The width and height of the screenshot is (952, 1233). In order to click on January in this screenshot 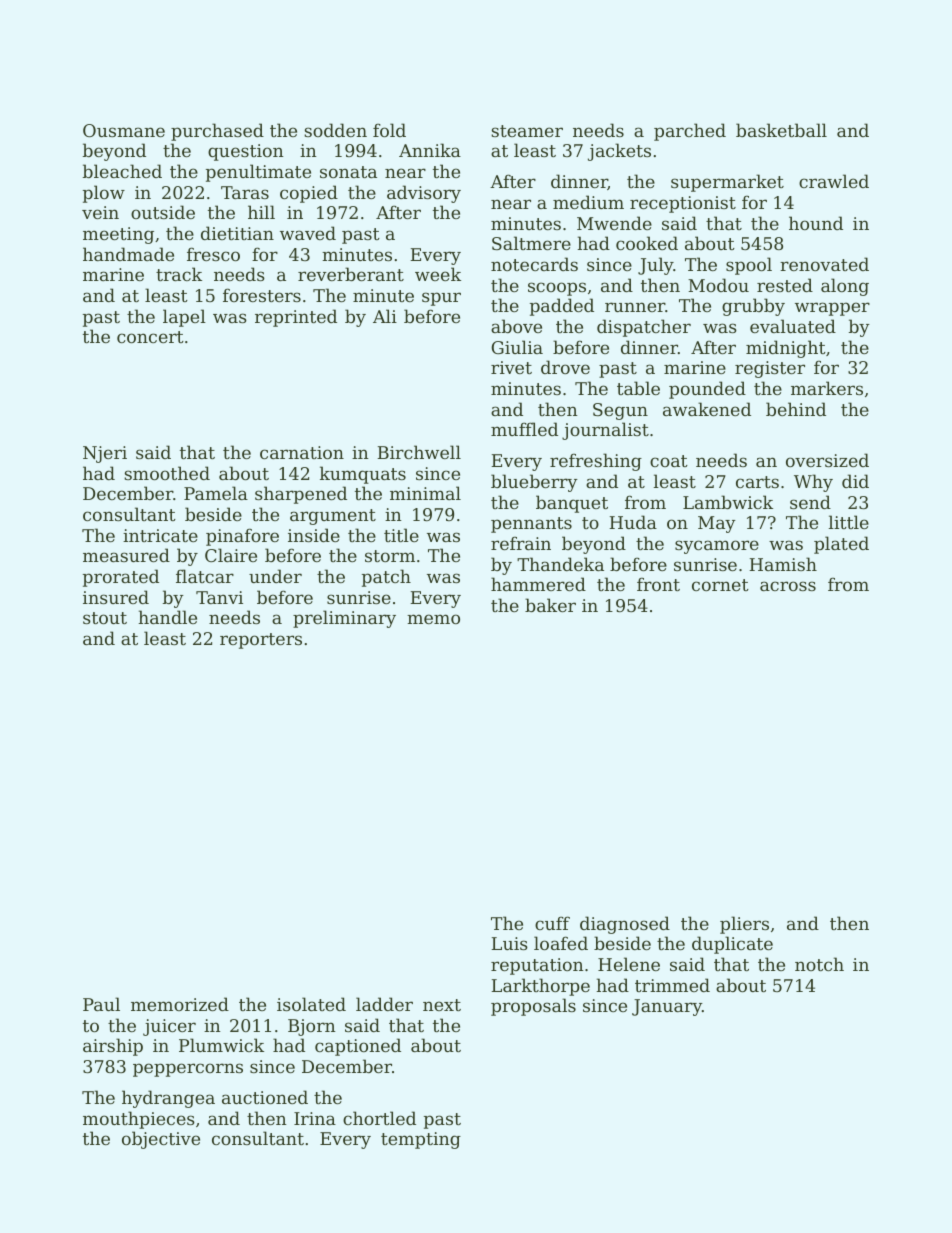, I will do `click(667, 1007)`.
